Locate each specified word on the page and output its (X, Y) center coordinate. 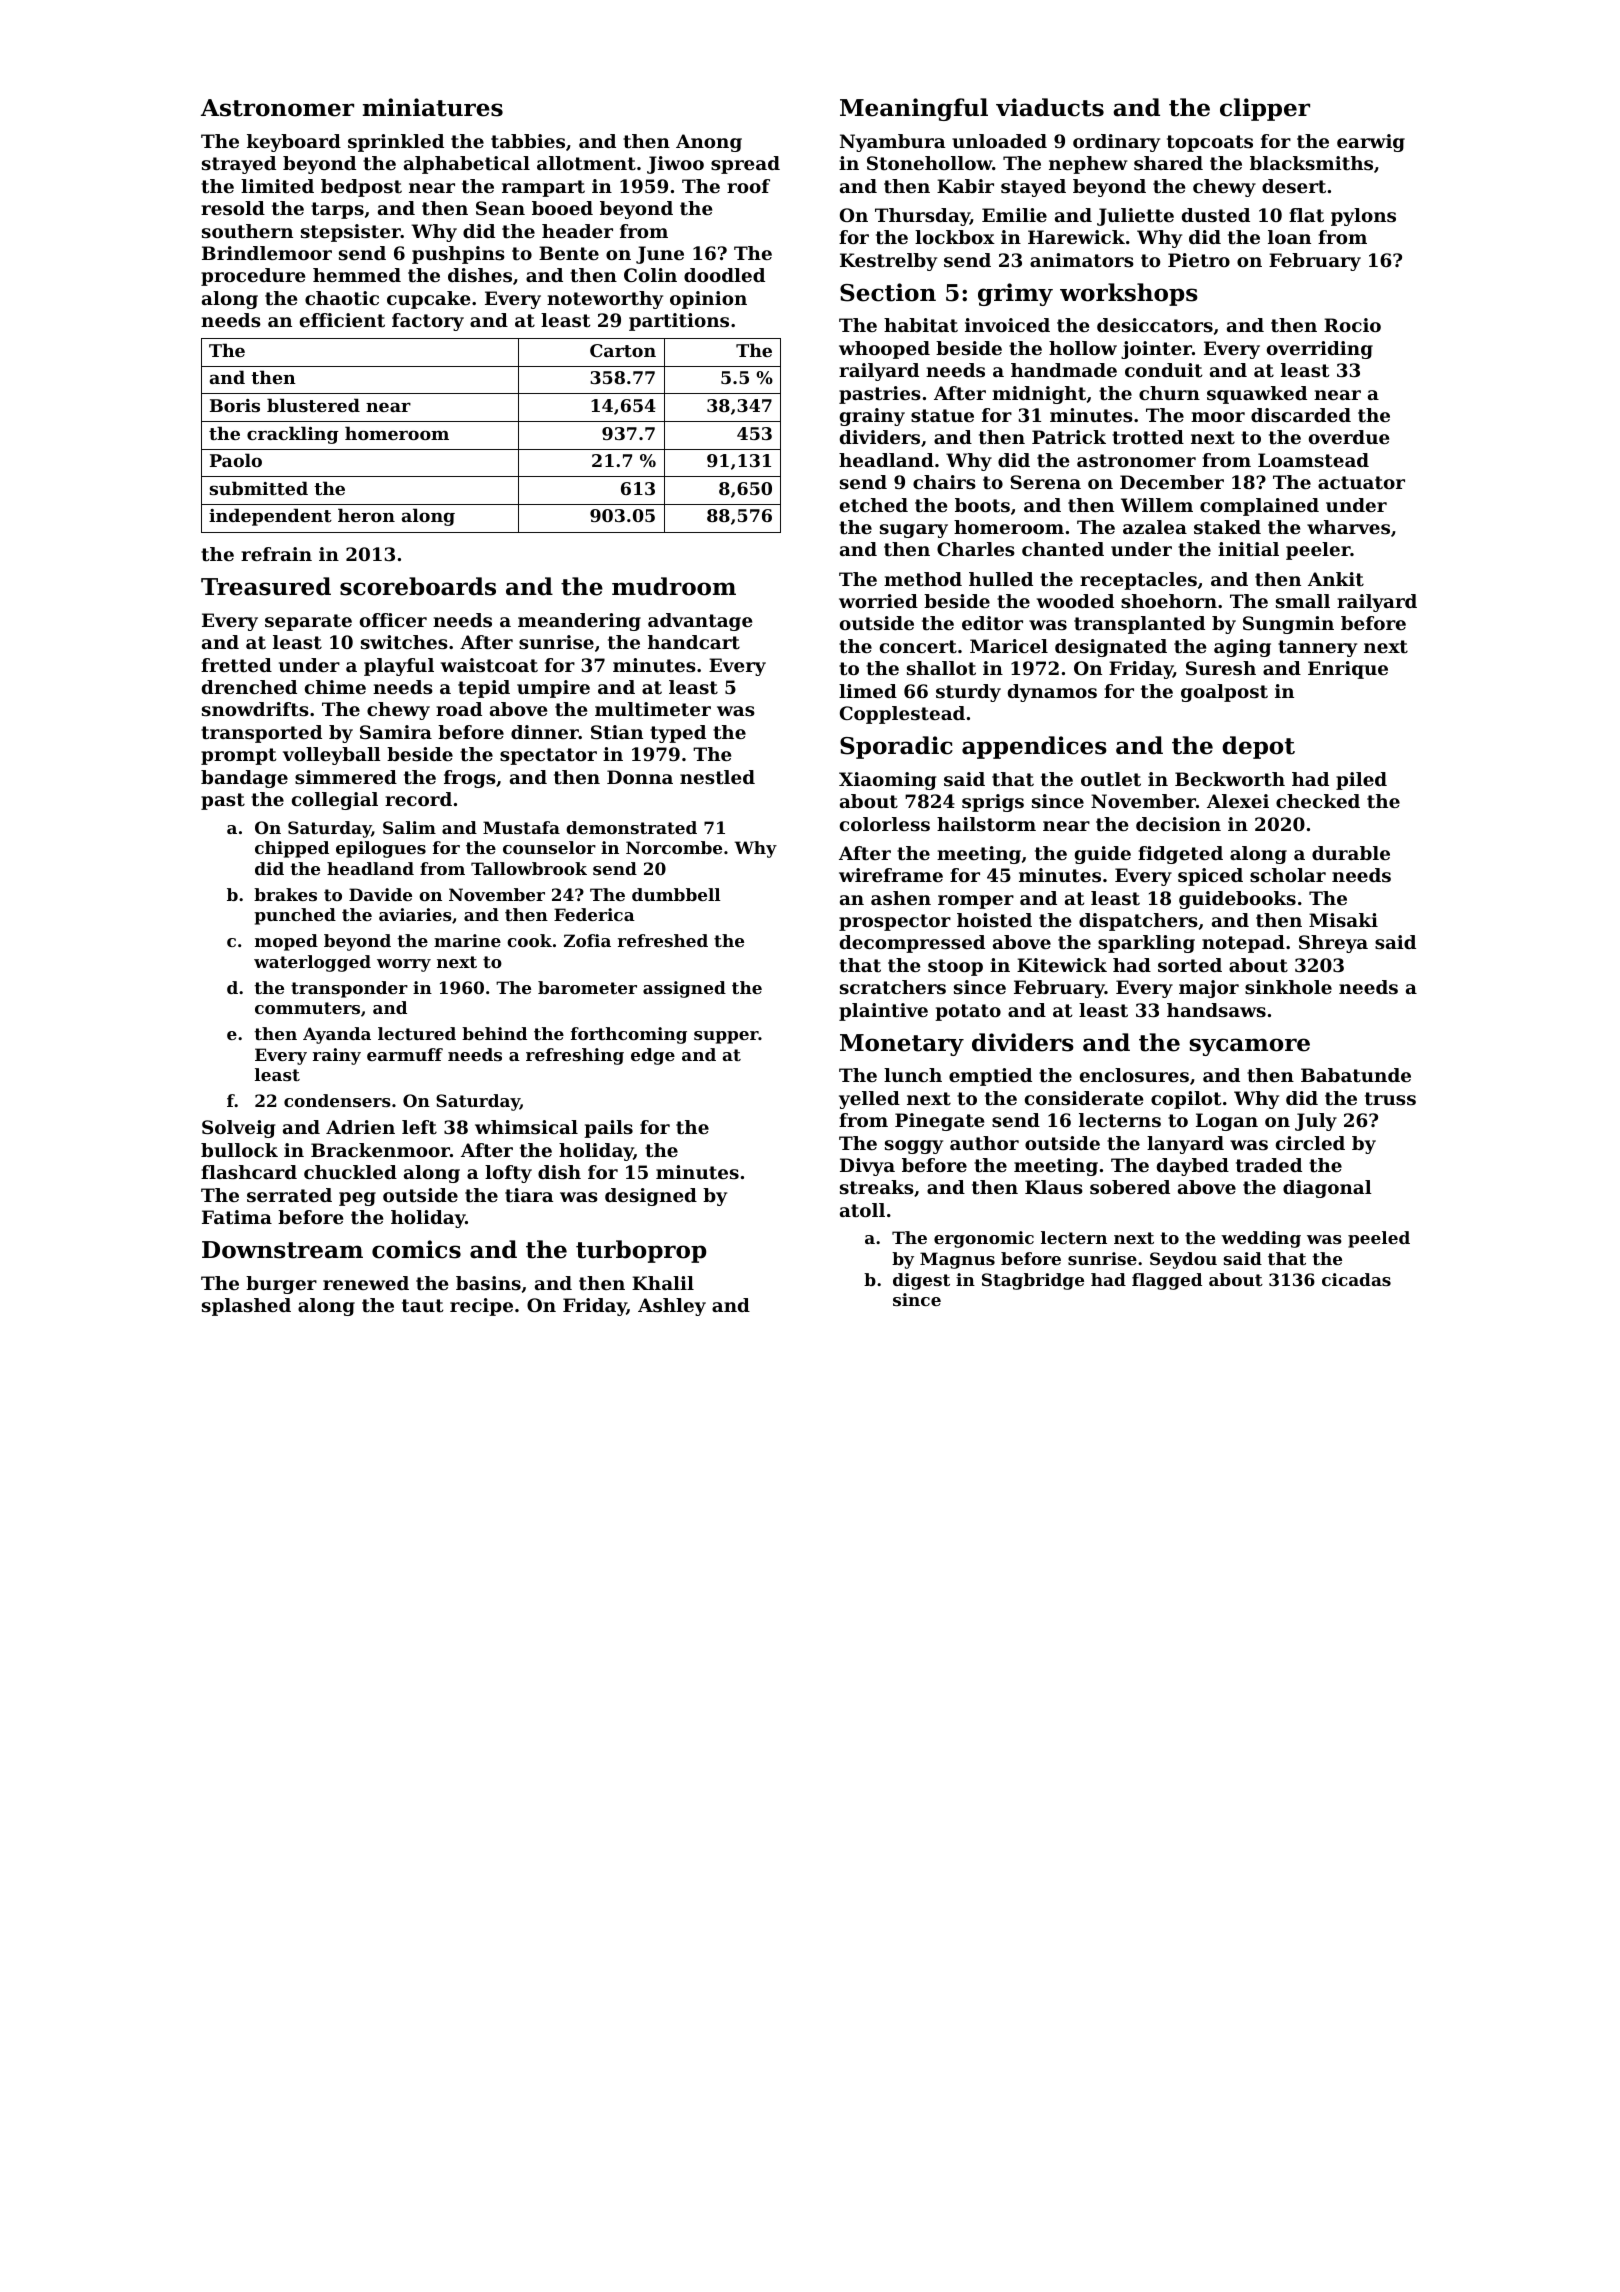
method (923, 579)
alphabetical (467, 165)
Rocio (1352, 325)
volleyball (332, 756)
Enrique (1348, 670)
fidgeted (1180, 855)
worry (404, 965)
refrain (276, 554)
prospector (895, 922)
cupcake (428, 300)
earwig (1371, 143)
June (660, 255)
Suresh (1221, 668)
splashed (246, 1307)
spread (745, 165)
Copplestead (902, 715)
